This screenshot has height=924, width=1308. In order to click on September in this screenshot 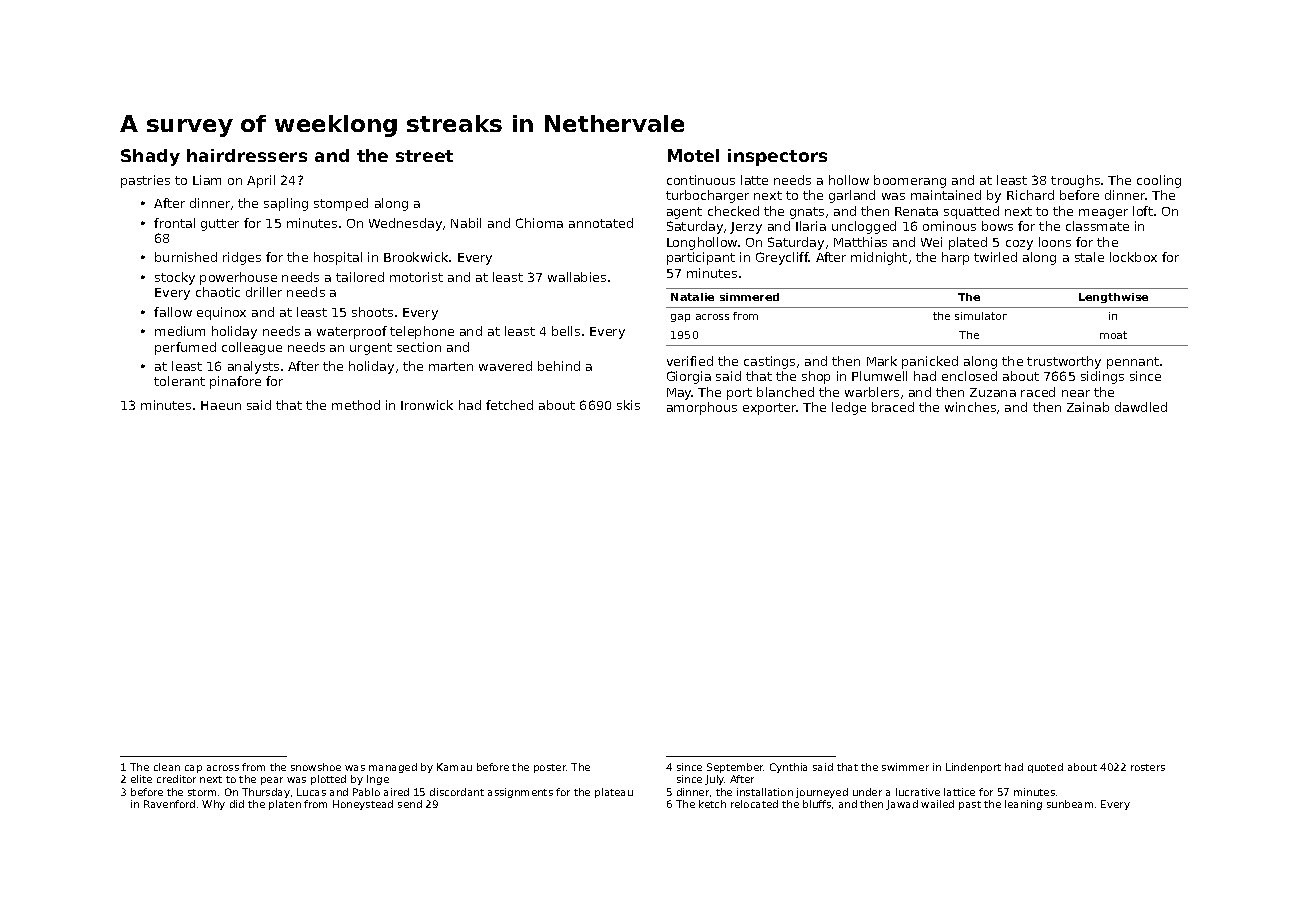, I will do `click(735, 768)`.
